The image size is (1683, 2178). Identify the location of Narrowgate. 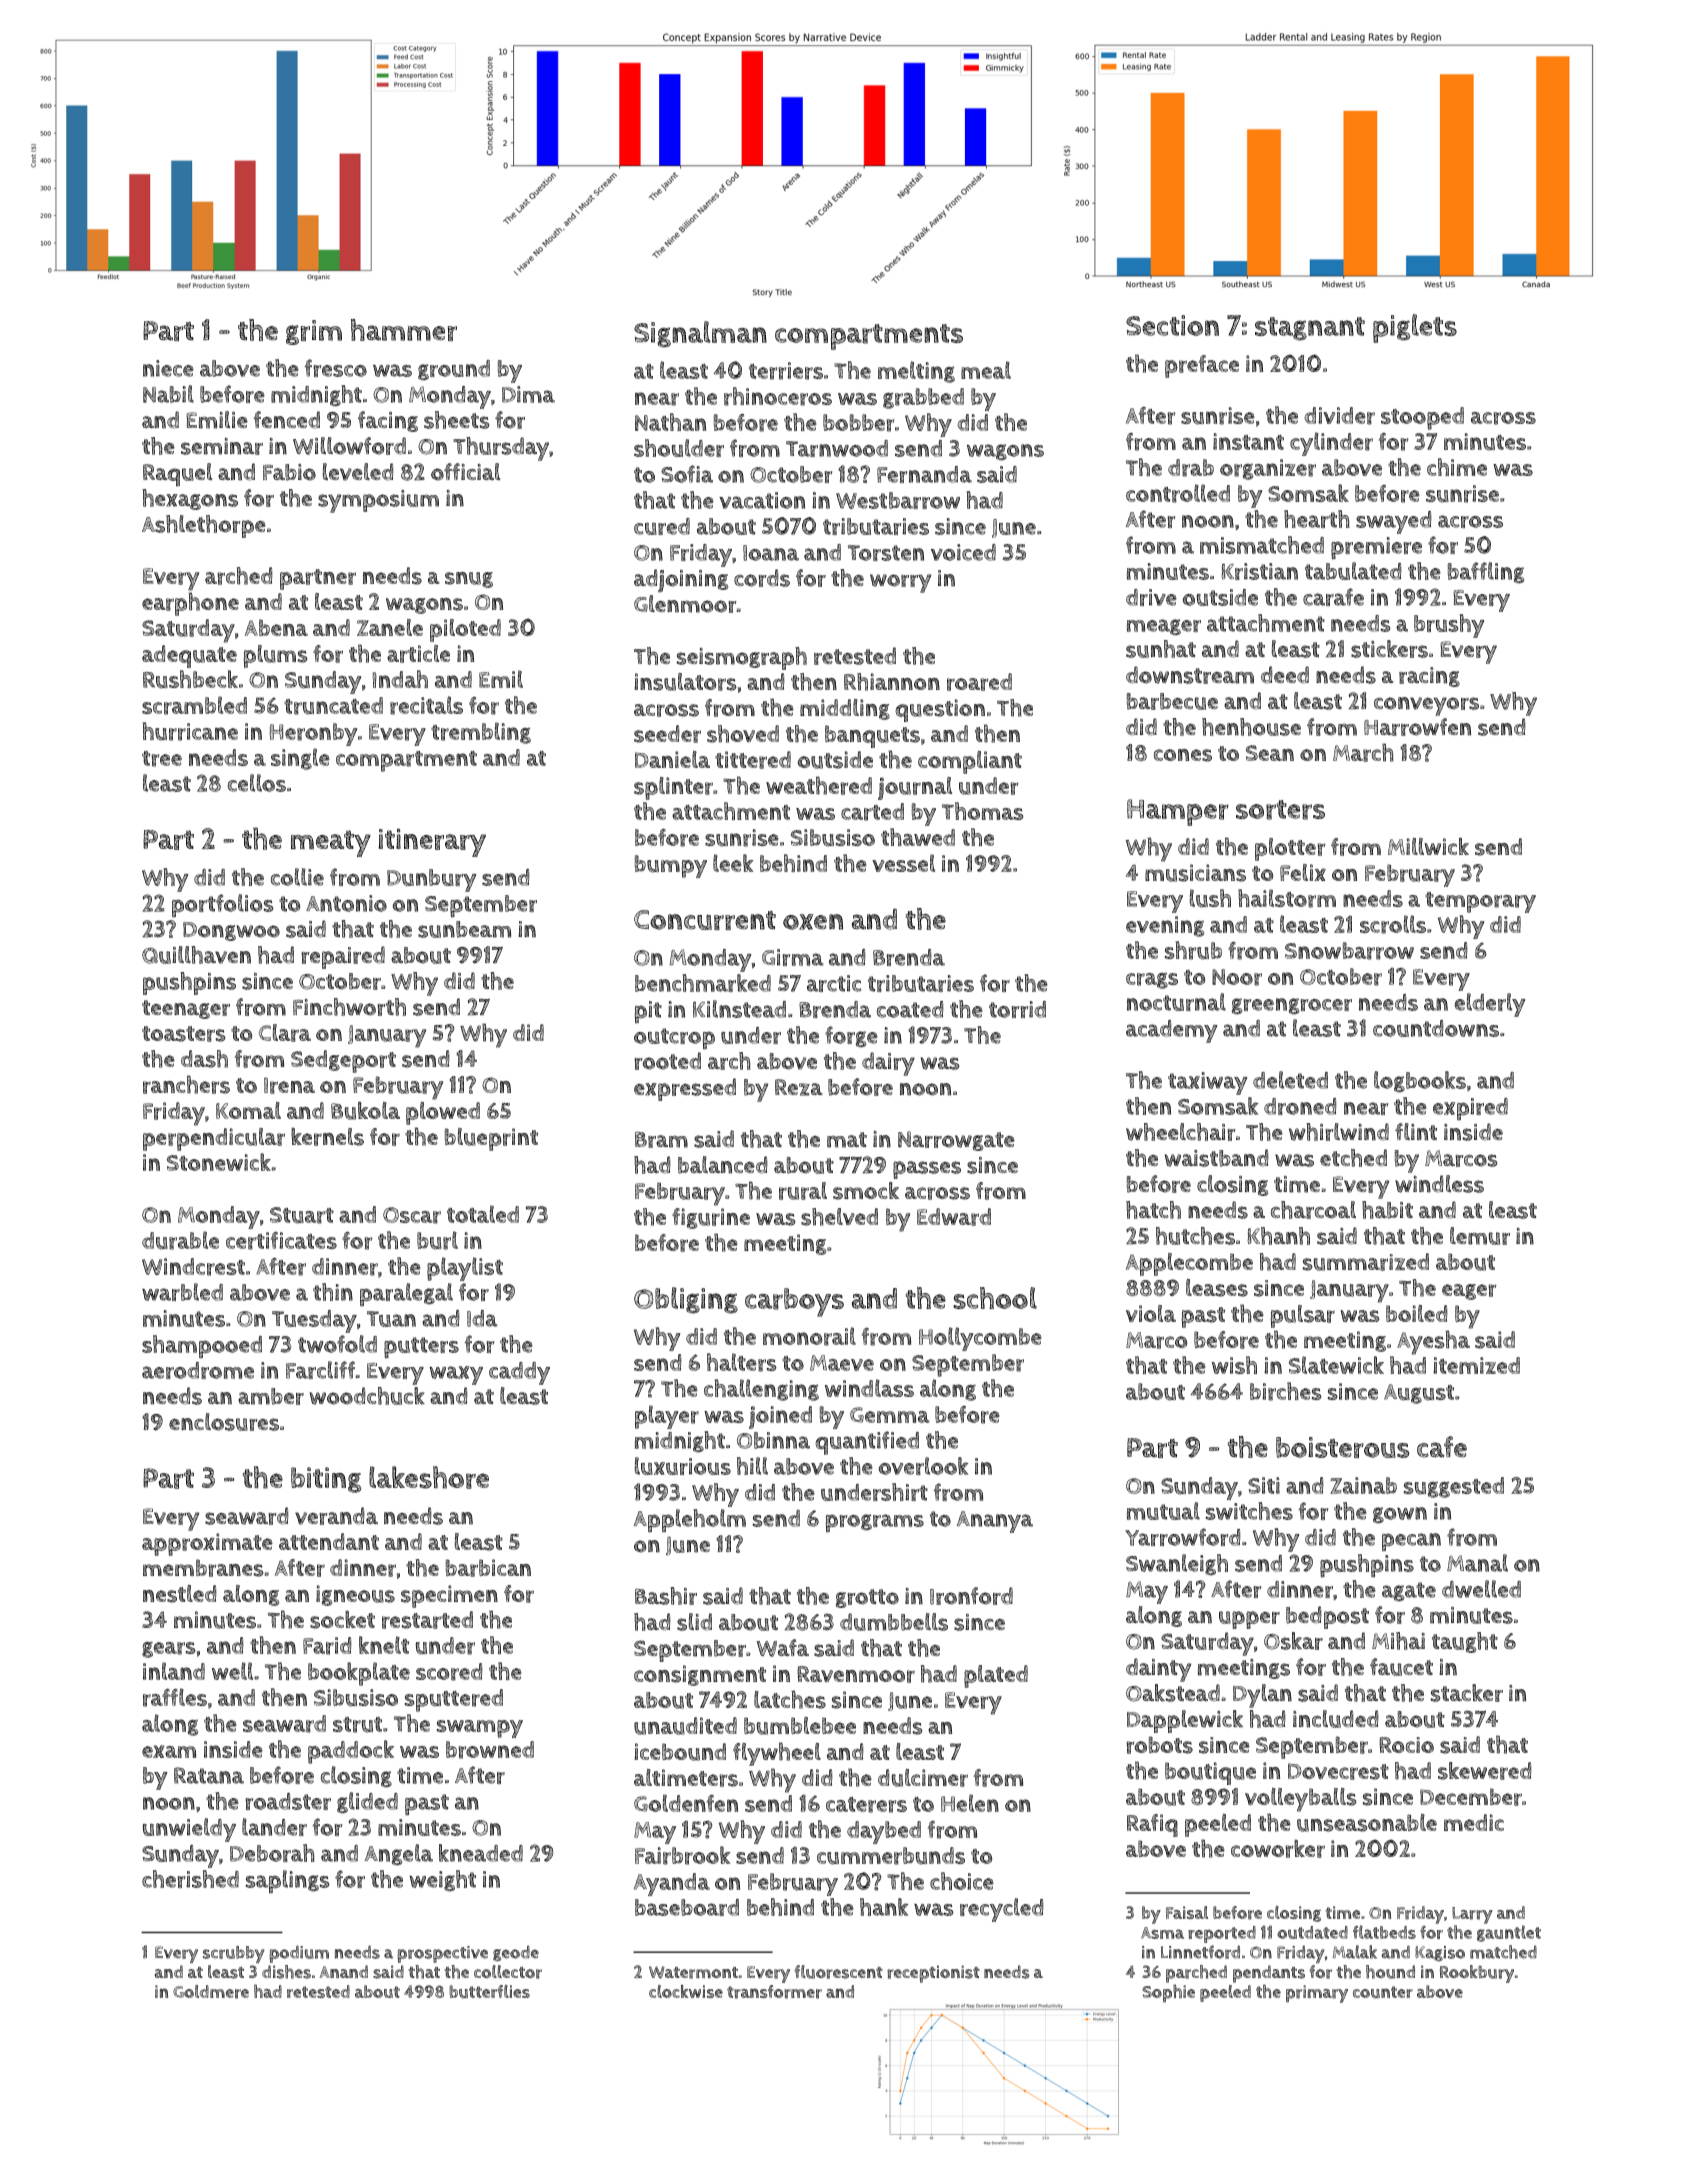
(956, 1141).
